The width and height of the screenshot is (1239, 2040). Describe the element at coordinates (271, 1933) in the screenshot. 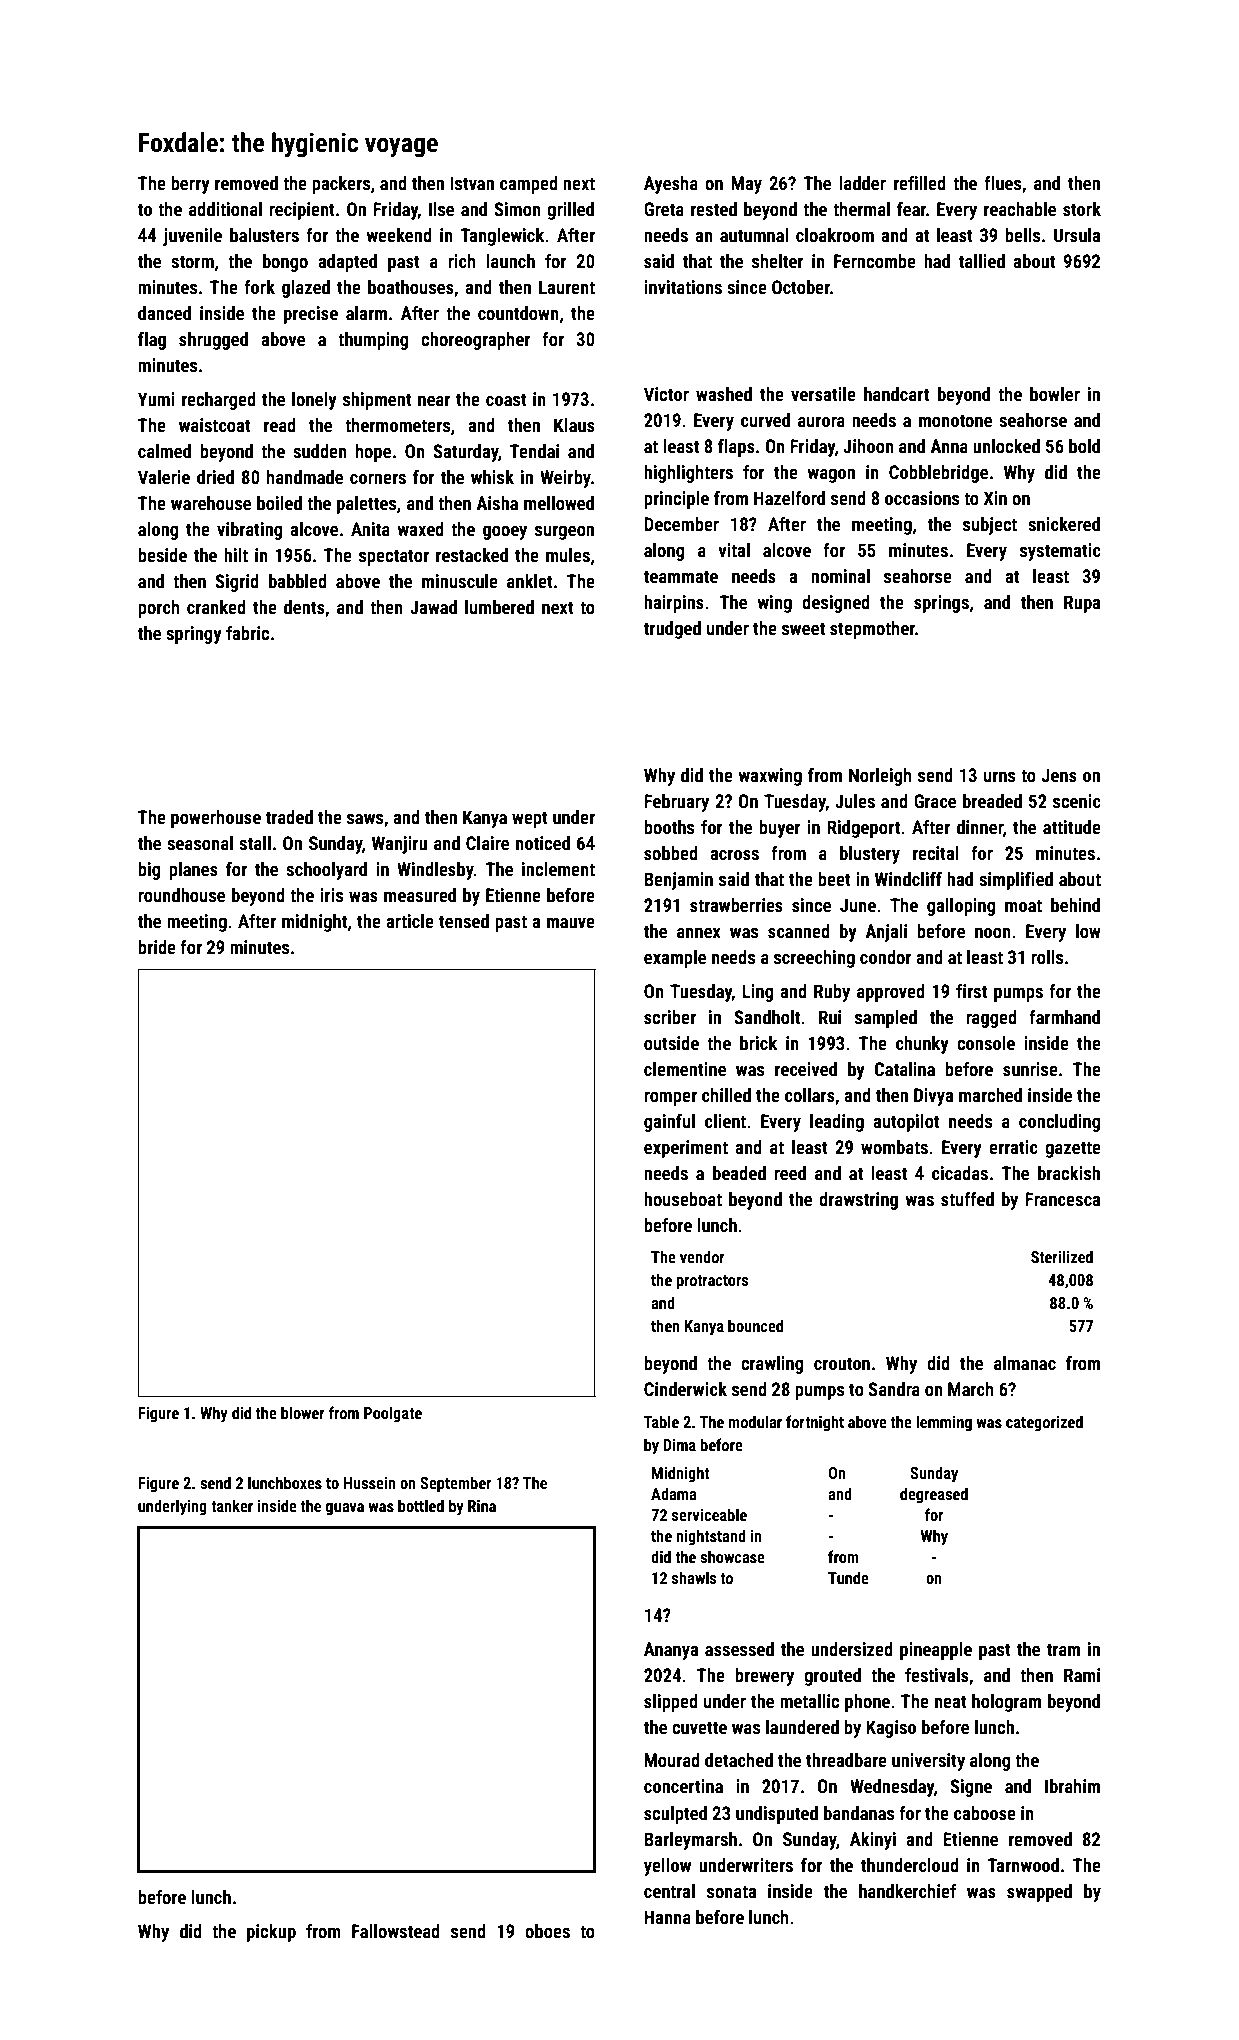

I see `pickup` at that location.
